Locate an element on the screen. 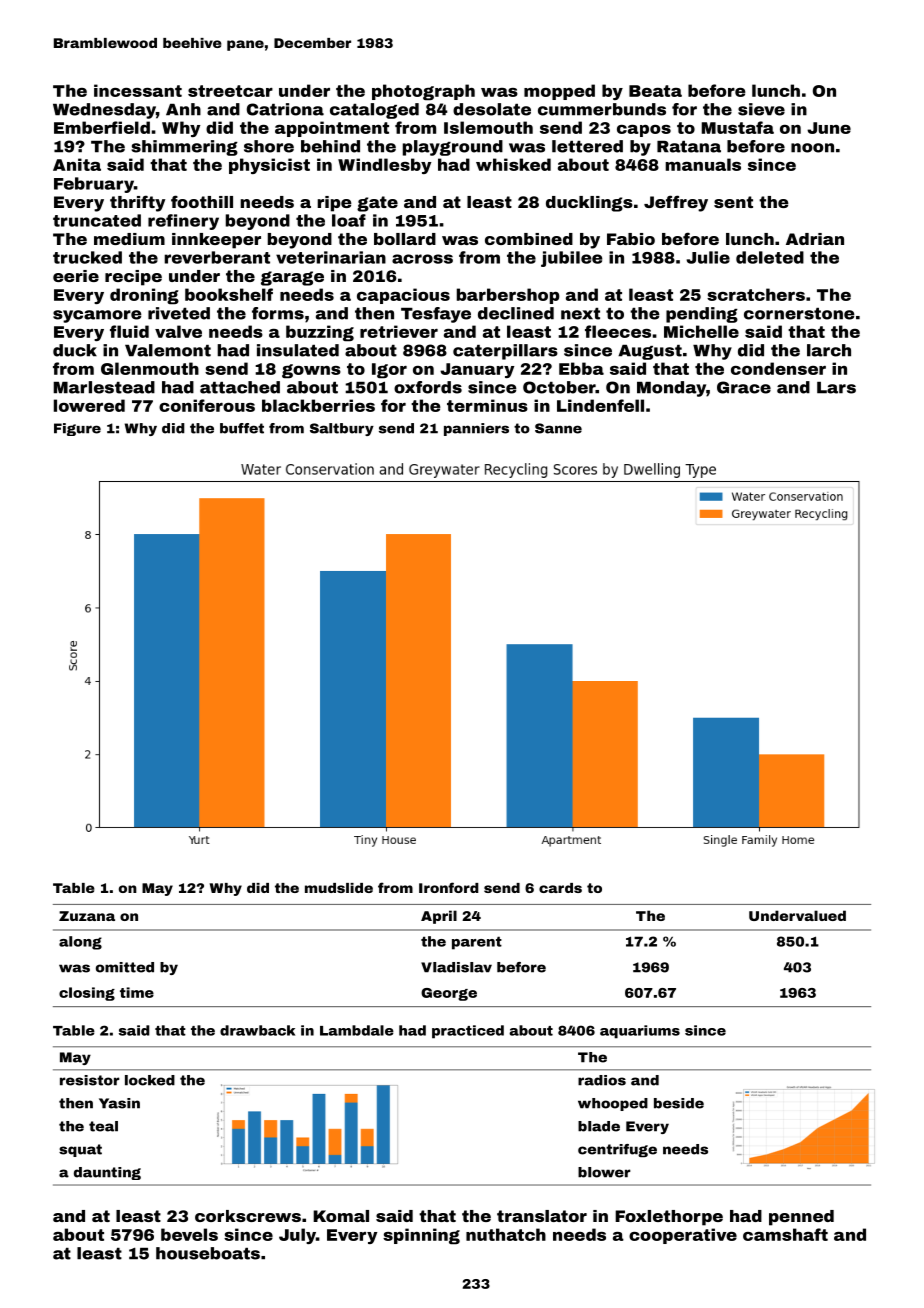  streetcar is located at coordinates (230, 91).
